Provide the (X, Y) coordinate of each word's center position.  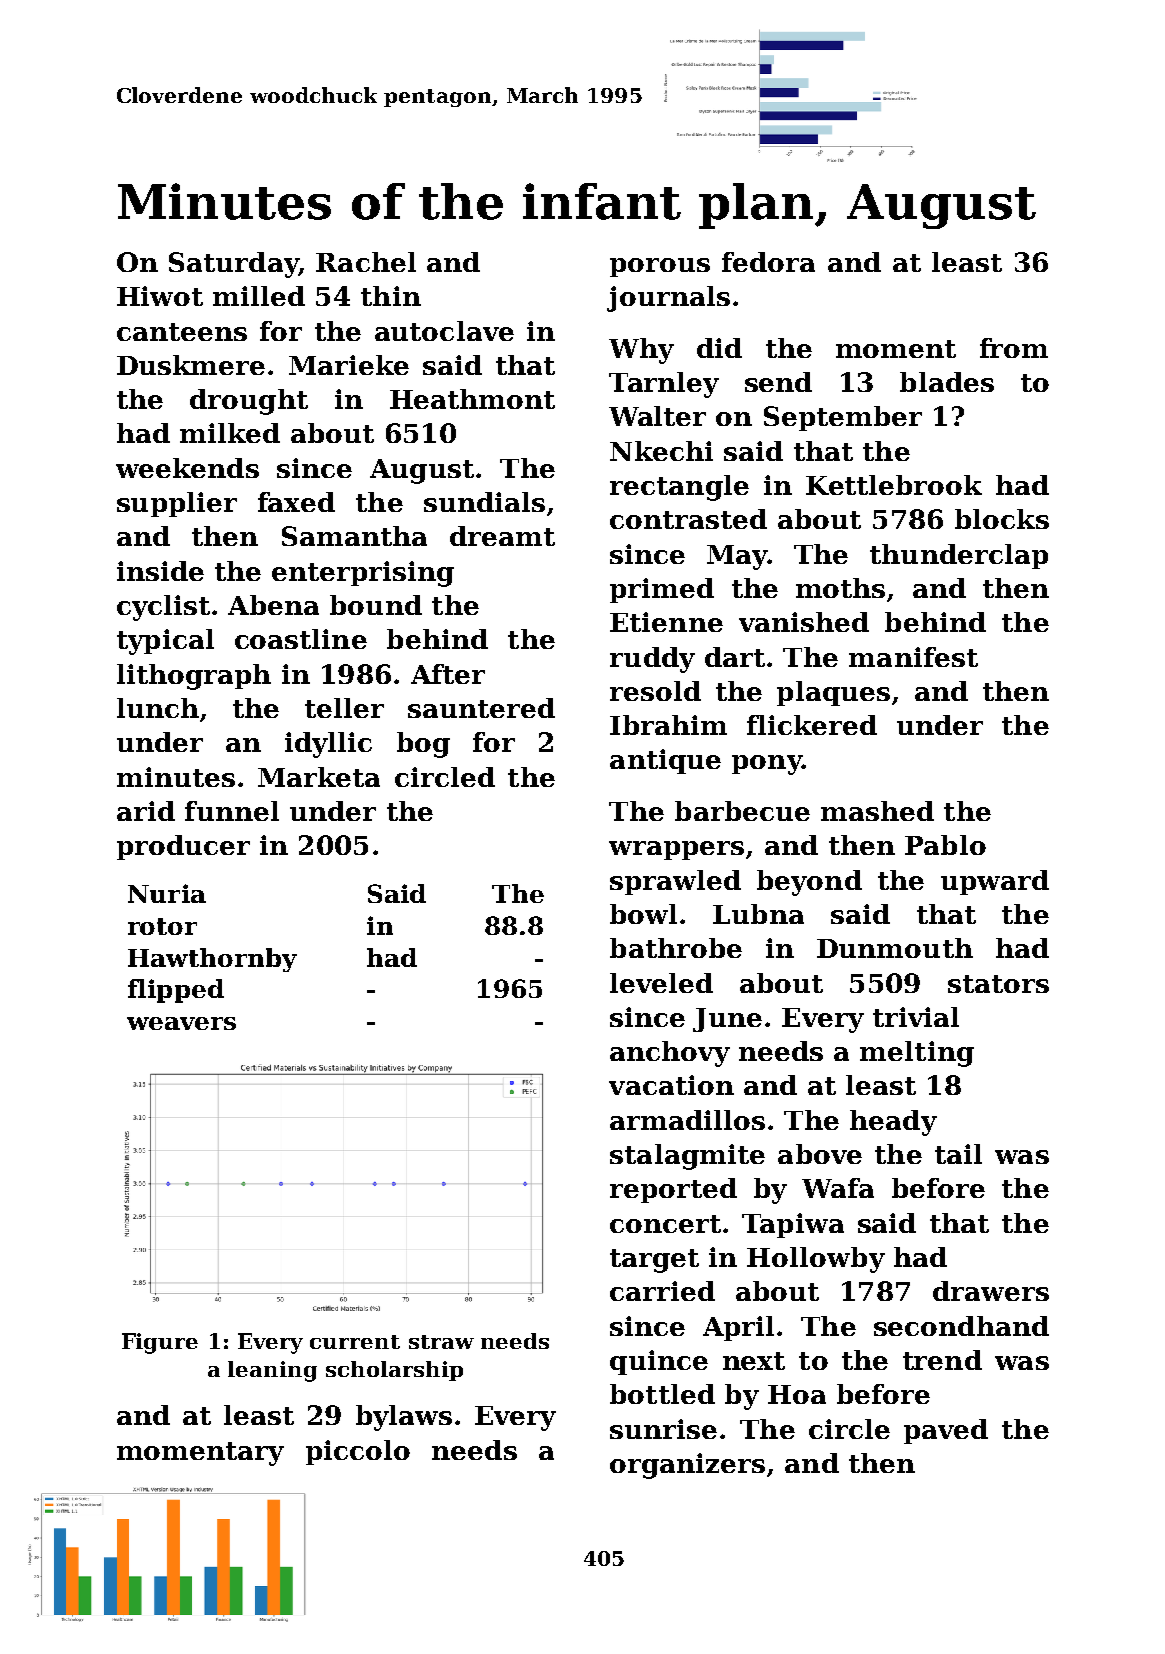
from (1014, 348)
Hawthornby (212, 960)
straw (441, 1342)
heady (893, 1123)
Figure (160, 1343)
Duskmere (191, 365)
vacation (671, 1085)
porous (660, 267)
